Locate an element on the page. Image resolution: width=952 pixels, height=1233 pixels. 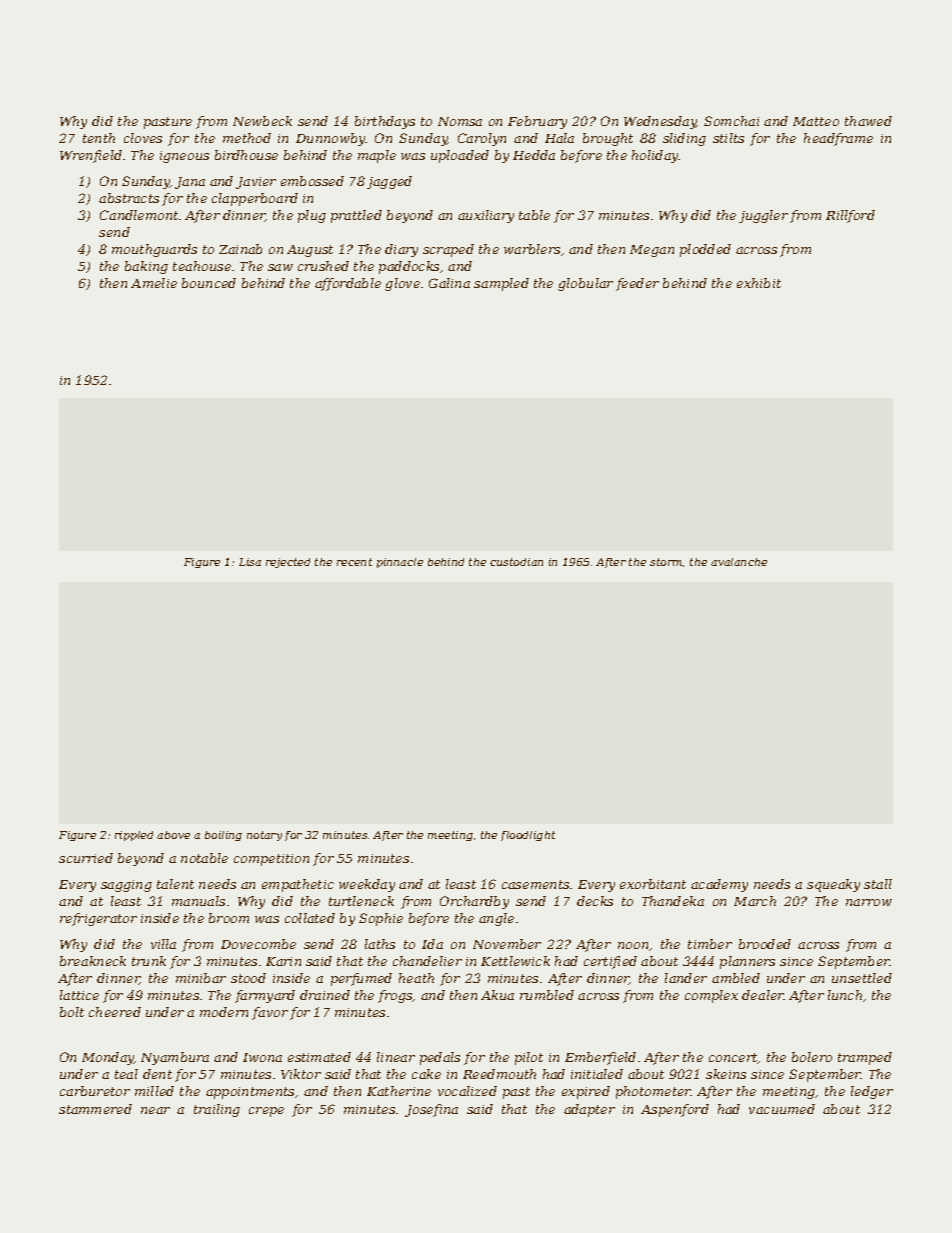
affordable is located at coordinates (348, 284).
